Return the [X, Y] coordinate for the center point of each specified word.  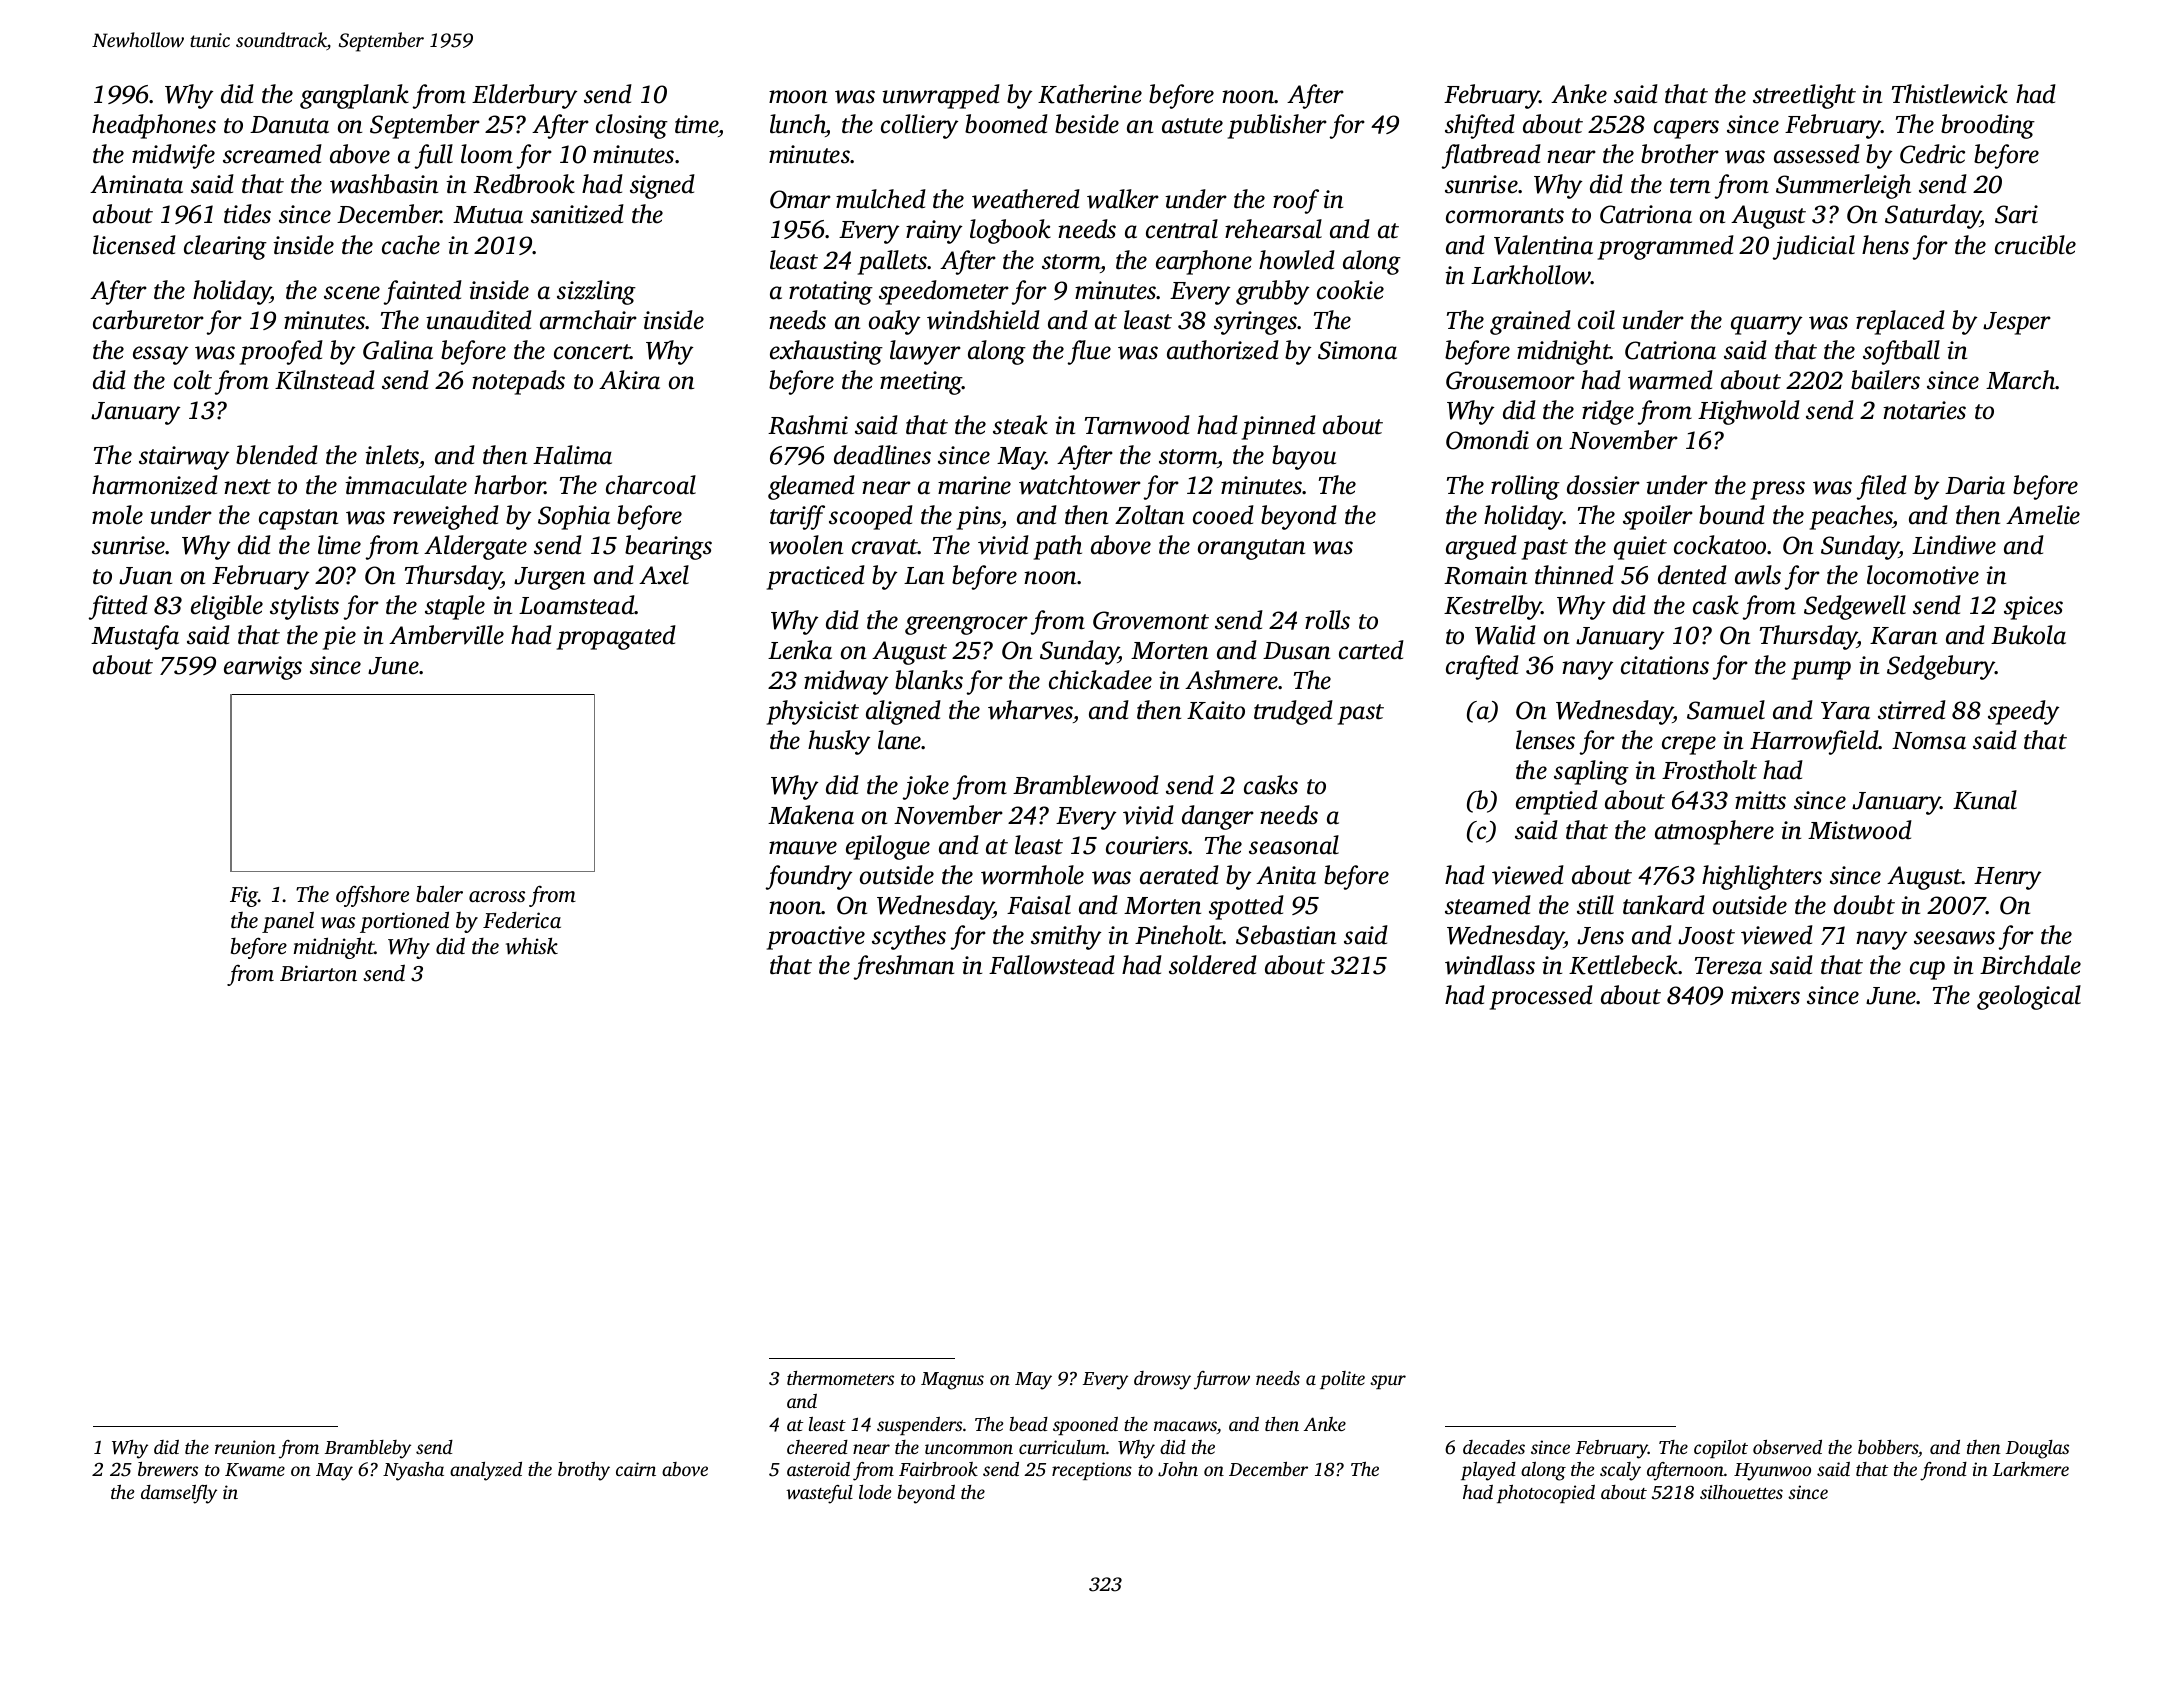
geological [2029, 997]
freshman [904, 967]
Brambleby [368, 1449]
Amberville [446, 635]
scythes [909, 937]
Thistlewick [1950, 94]
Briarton [318, 973]
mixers [1765, 995]
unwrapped [941, 96]
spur [1388, 1382]
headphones [154, 126]
